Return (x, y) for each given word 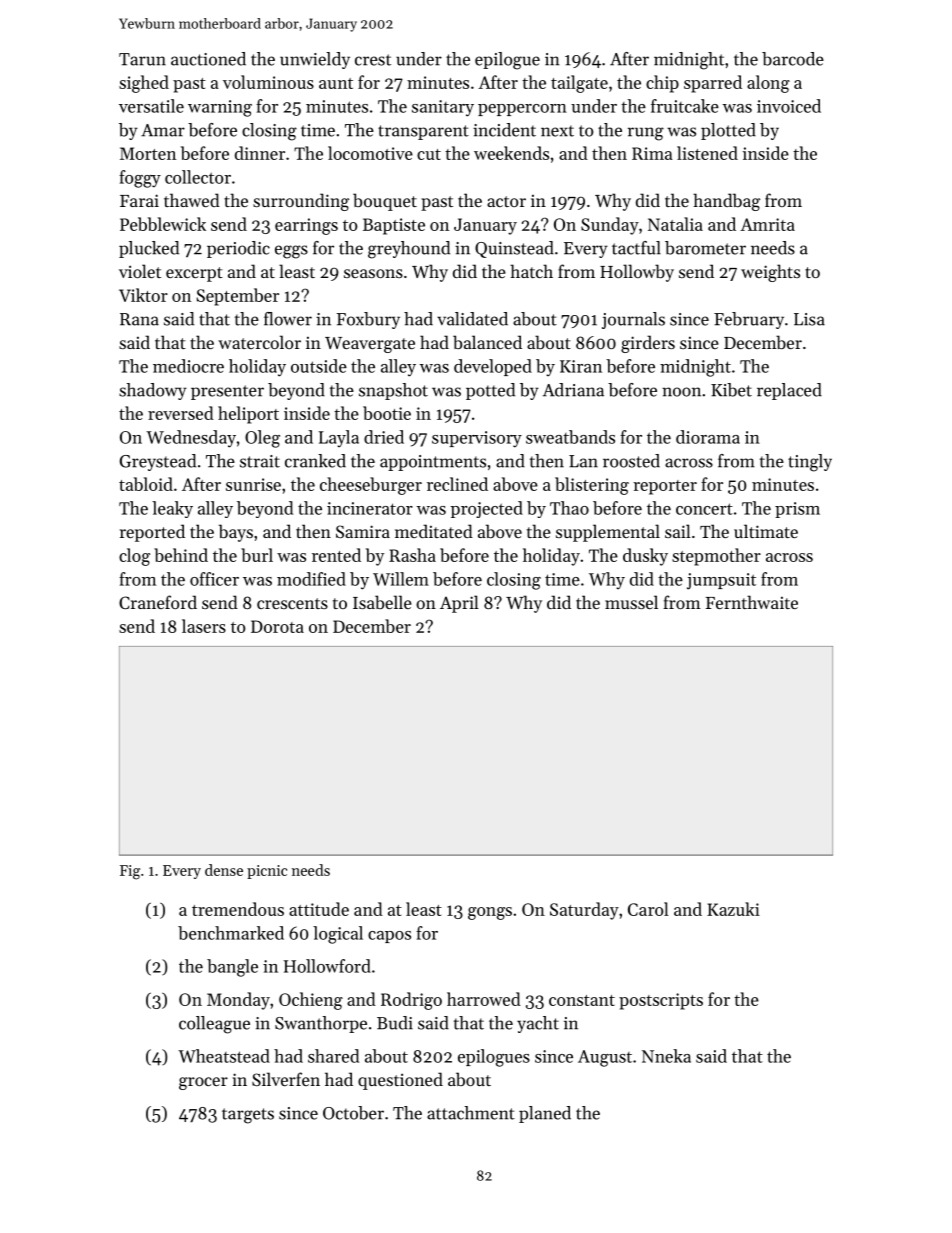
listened (707, 153)
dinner (260, 153)
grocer (203, 1083)
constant (582, 1000)
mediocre (188, 366)
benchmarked (231, 933)
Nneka (666, 1056)
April (459, 604)
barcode (793, 59)
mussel (631, 602)
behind (181, 555)
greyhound (409, 250)
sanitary (443, 108)
